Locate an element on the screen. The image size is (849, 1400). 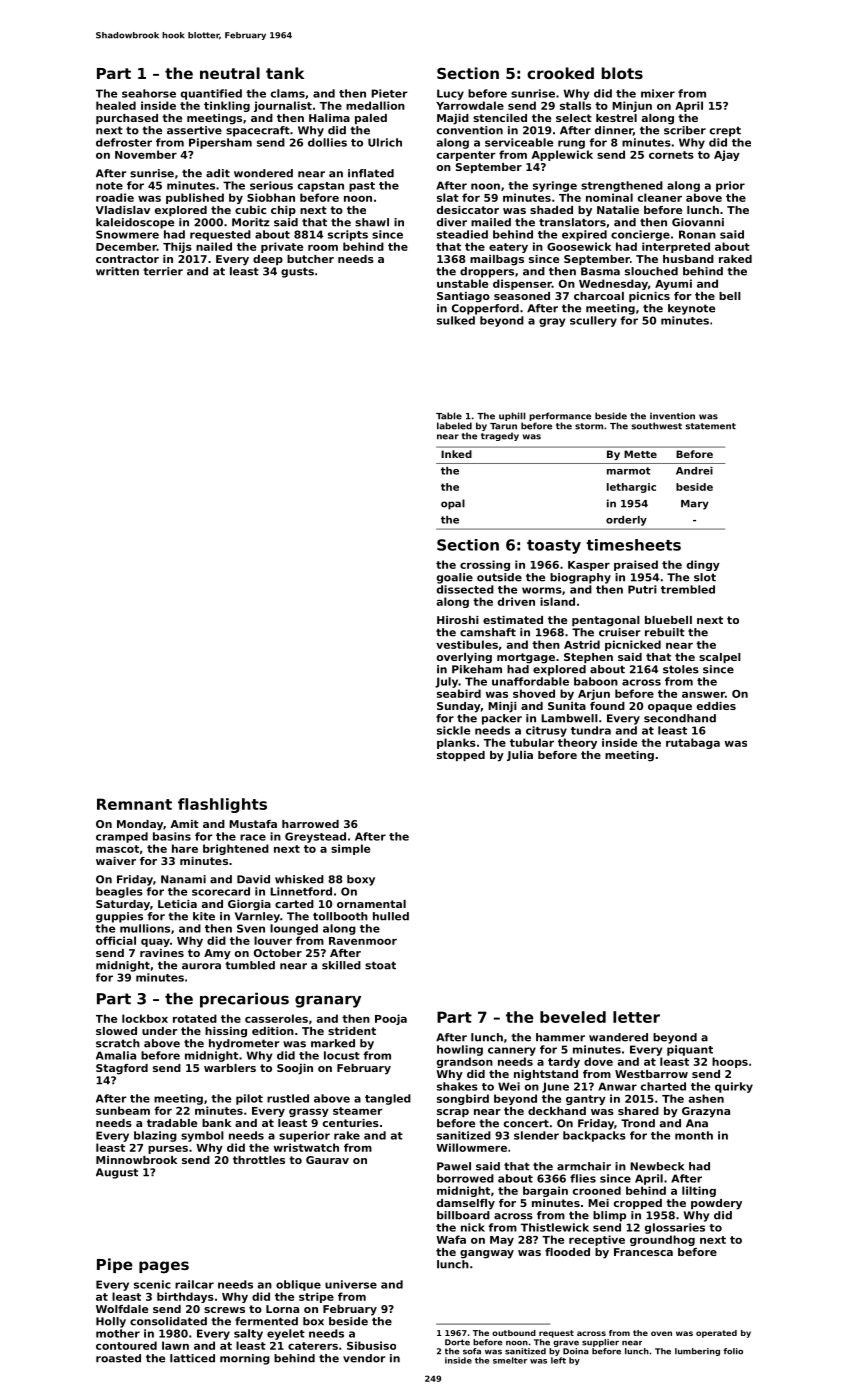
gangway is located at coordinates (487, 1254).
